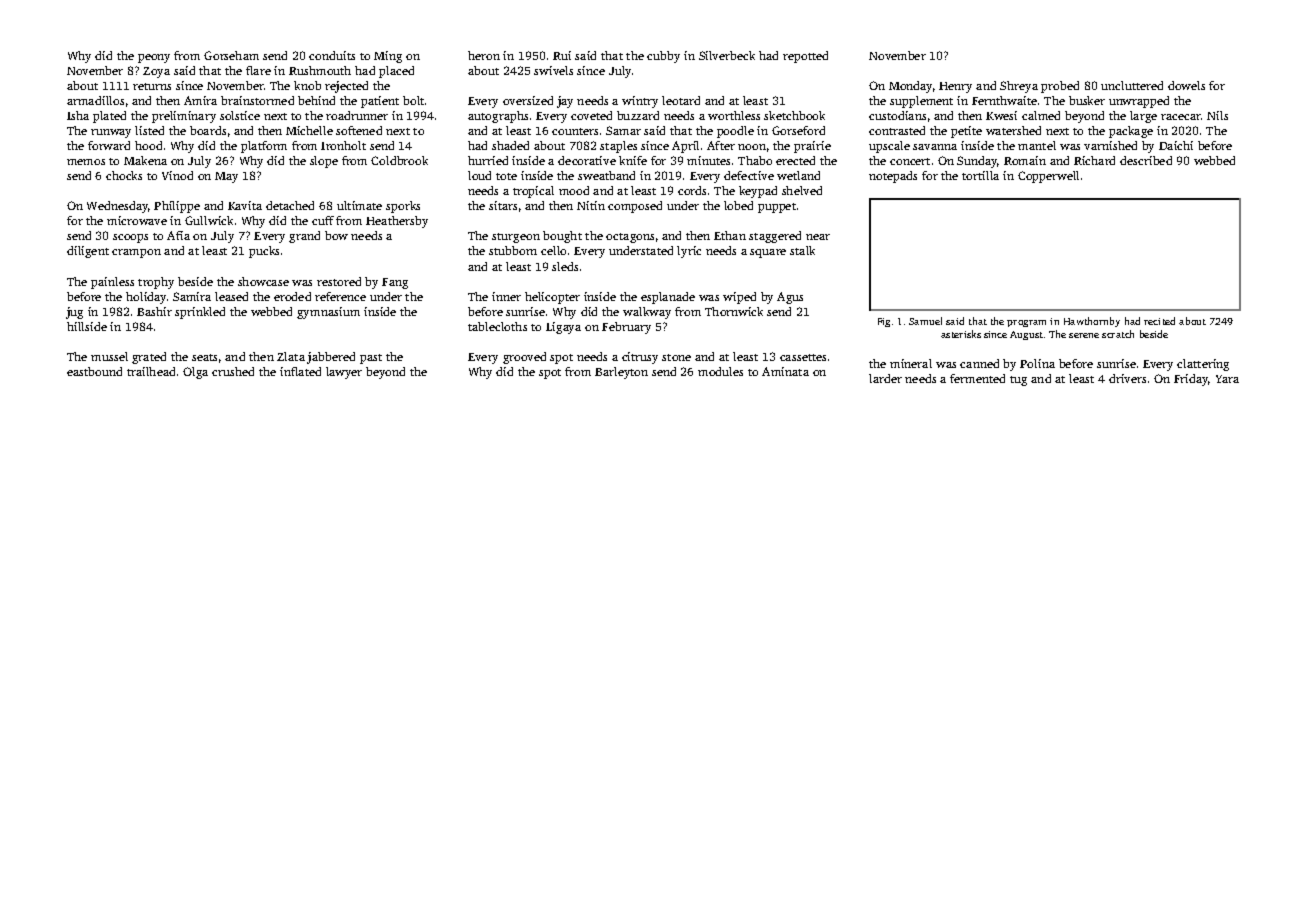 Image resolution: width=1308 pixels, height=924 pixels. Describe the element at coordinates (524, 358) in the screenshot. I see `grooved` at that location.
